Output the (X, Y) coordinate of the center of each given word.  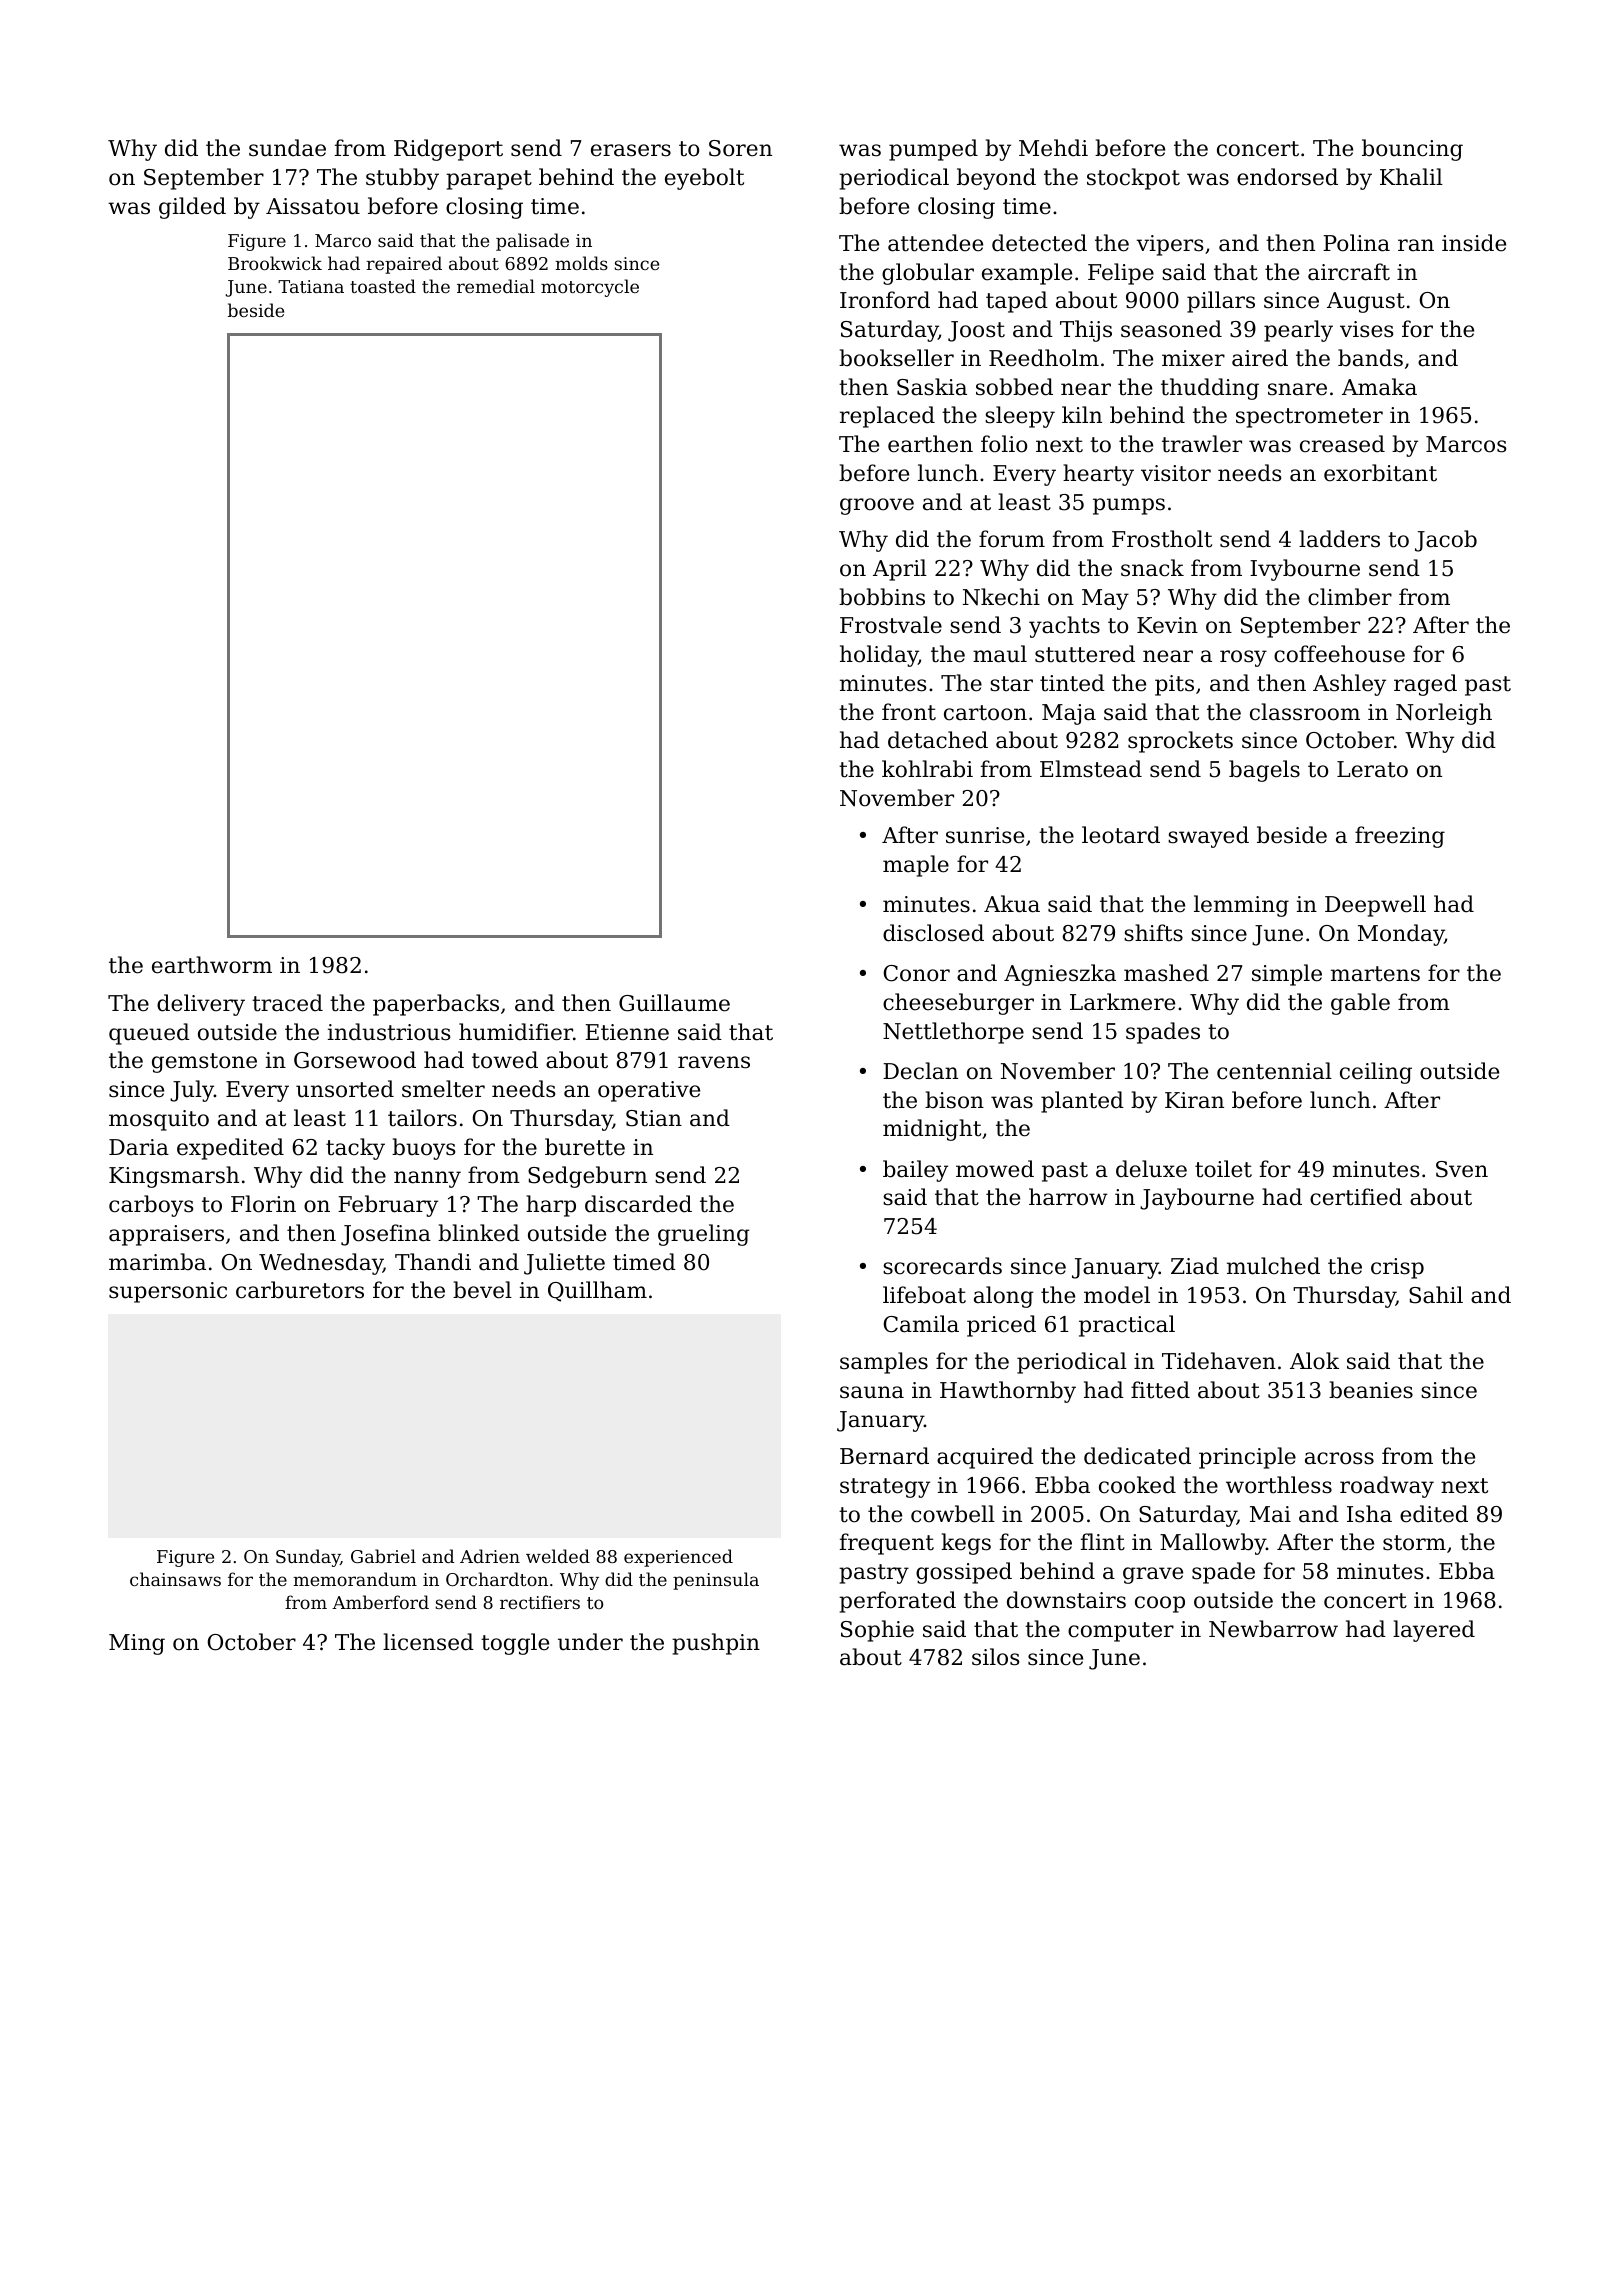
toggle (515, 1644)
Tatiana (311, 286)
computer (1121, 1632)
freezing (1400, 837)
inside (1474, 243)
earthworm (212, 965)
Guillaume (674, 1003)
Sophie (877, 1631)
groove (877, 506)
